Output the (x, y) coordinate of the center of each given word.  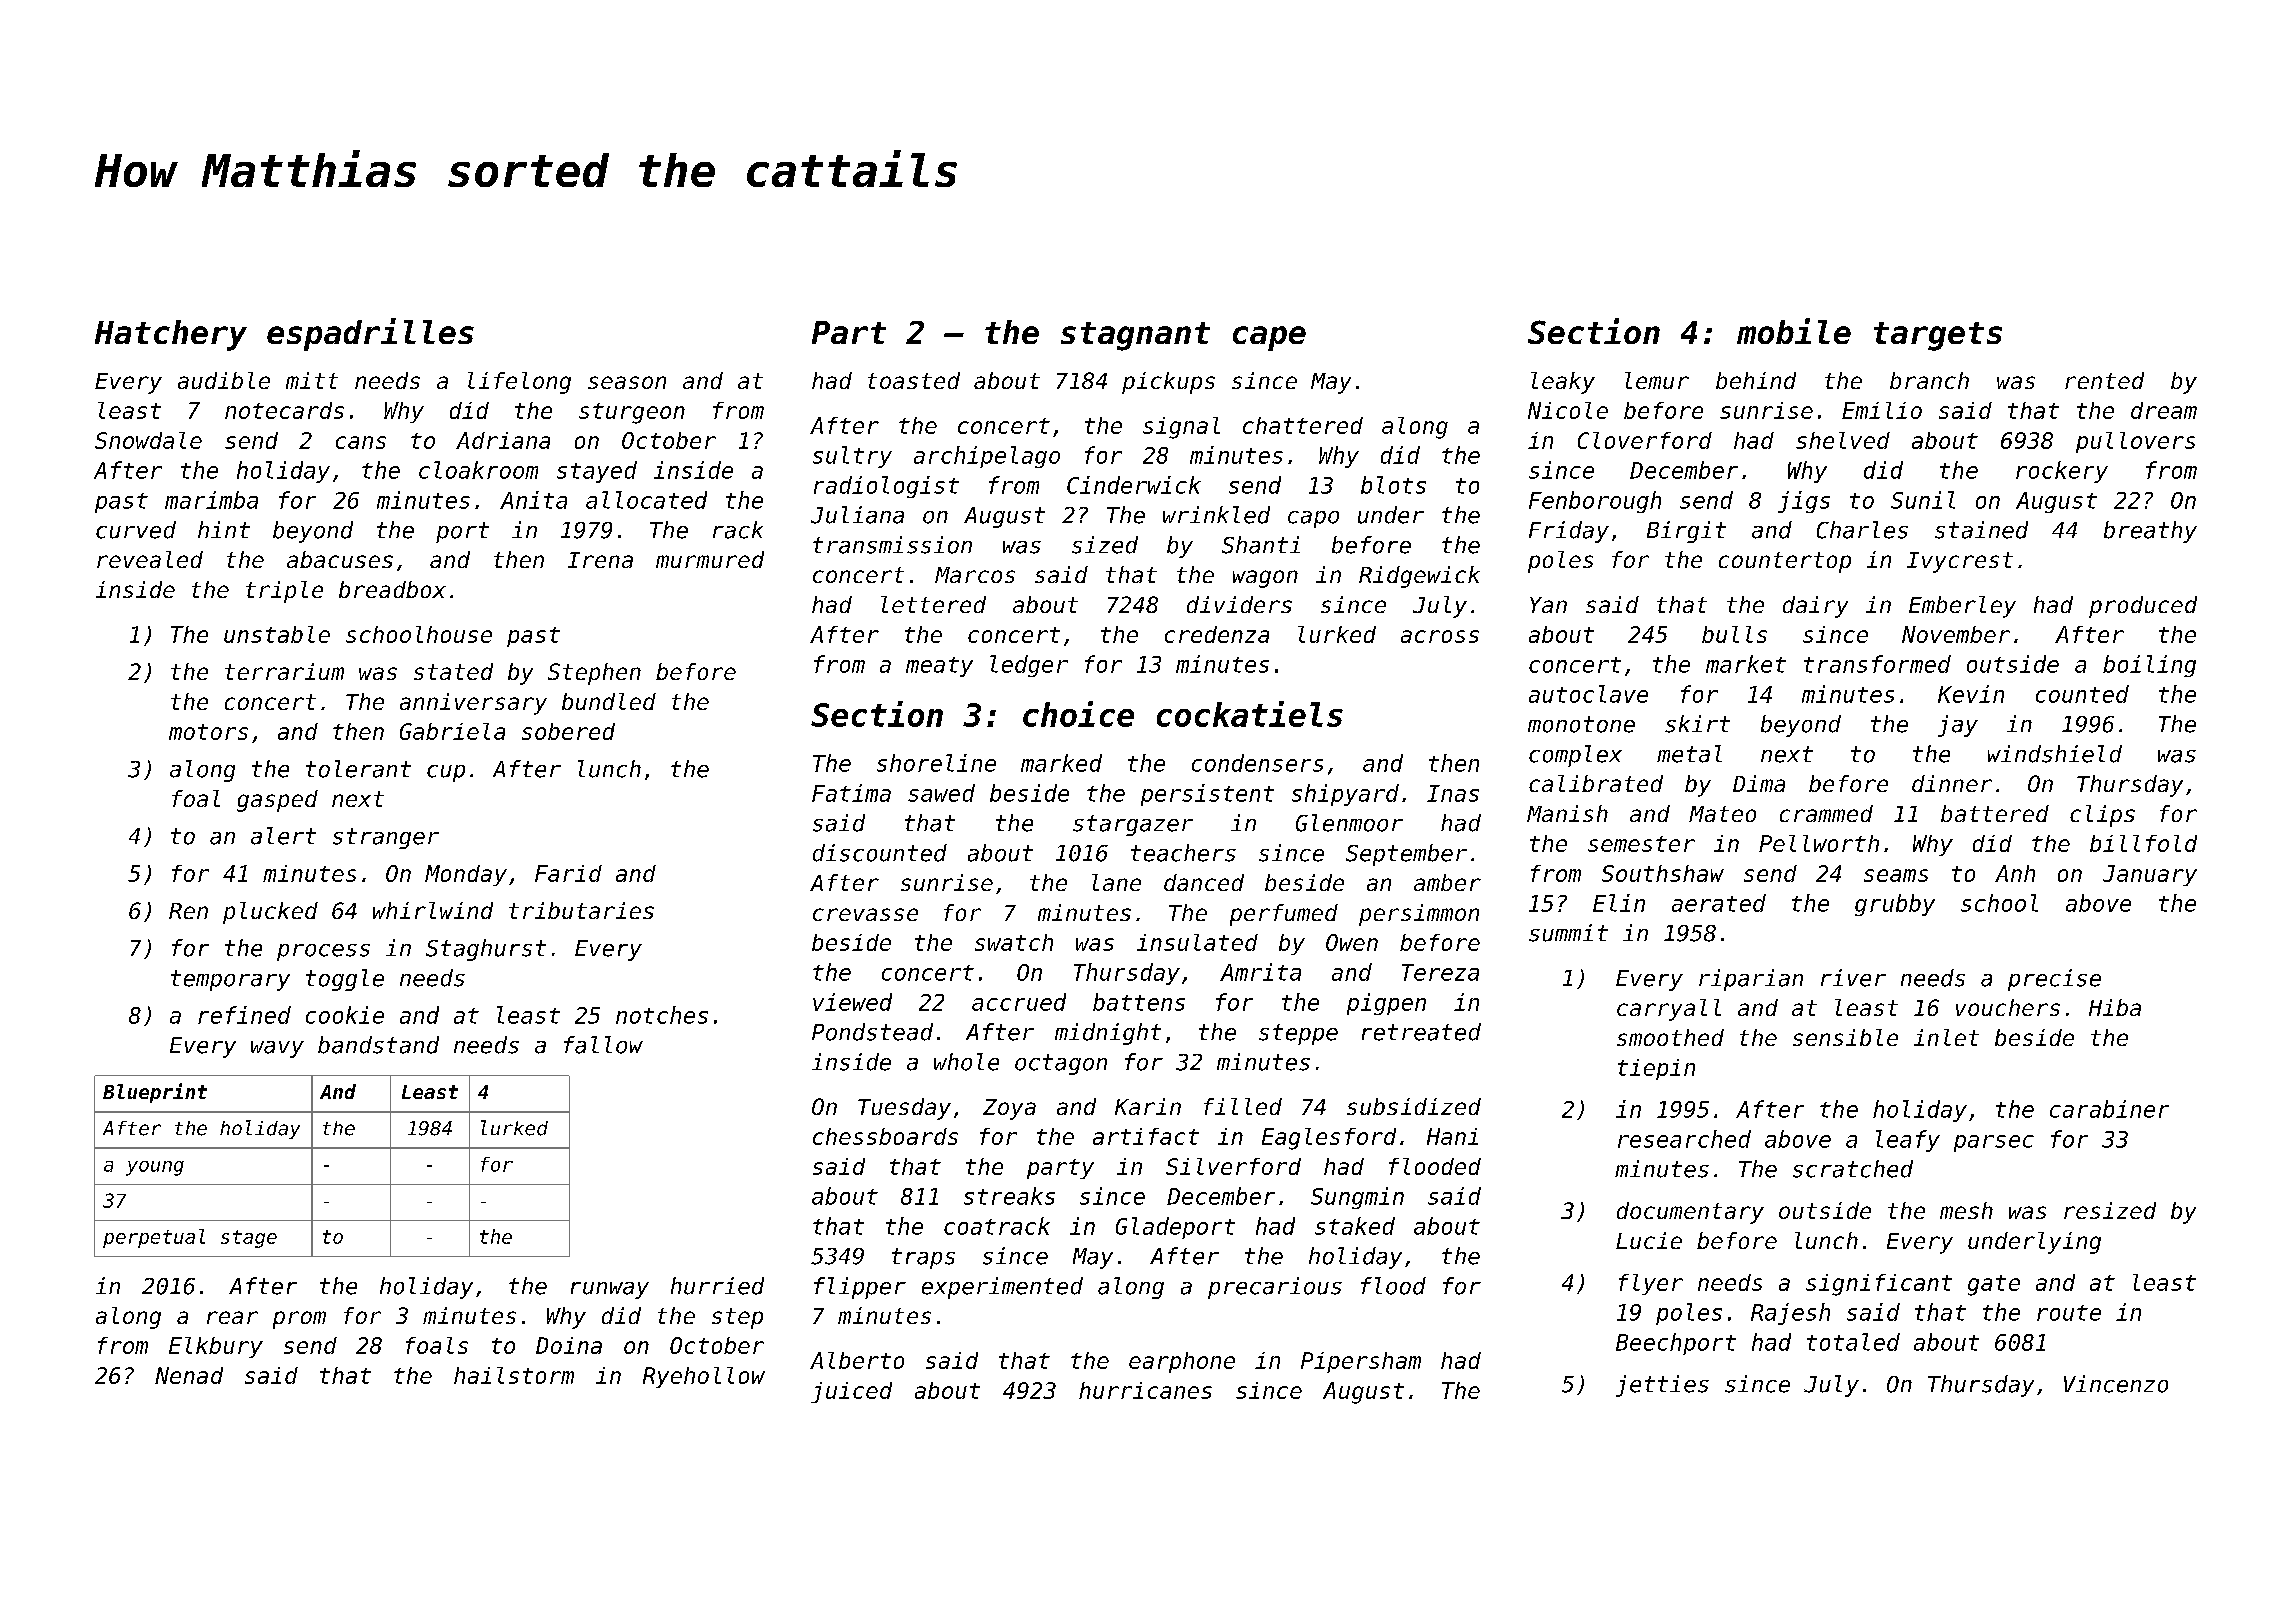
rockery (2062, 472)
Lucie (1649, 1240)
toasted (914, 380)
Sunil (1923, 500)
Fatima (851, 793)
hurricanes (1145, 1390)
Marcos (975, 575)
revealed (150, 559)
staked (1355, 1226)
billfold (2143, 843)
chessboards (885, 1136)
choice (1078, 714)
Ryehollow (704, 1377)
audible (224, 380)
